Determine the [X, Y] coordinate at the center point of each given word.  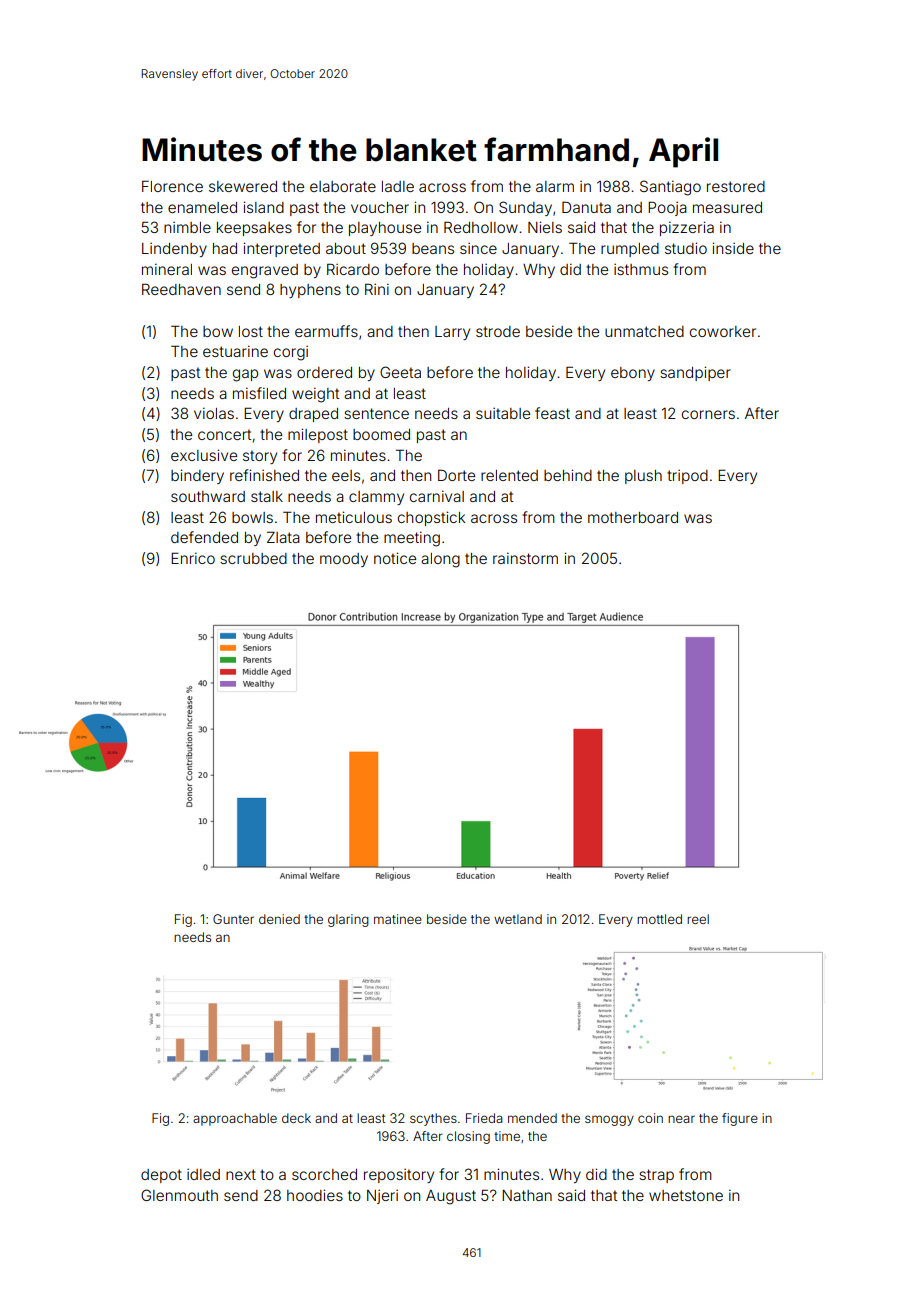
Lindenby [174, 250]
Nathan [527, 1195]
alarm [555, 186]
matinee [398, 919]
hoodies [315, 1195]
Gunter [233, 919]
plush [643, 477]
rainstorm [525, 558]
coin [650, 1118]
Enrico [193, 558]
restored [736, 186]
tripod [687, 477]
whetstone [686, 1195]
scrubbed [253, 558]
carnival [437, 496]
